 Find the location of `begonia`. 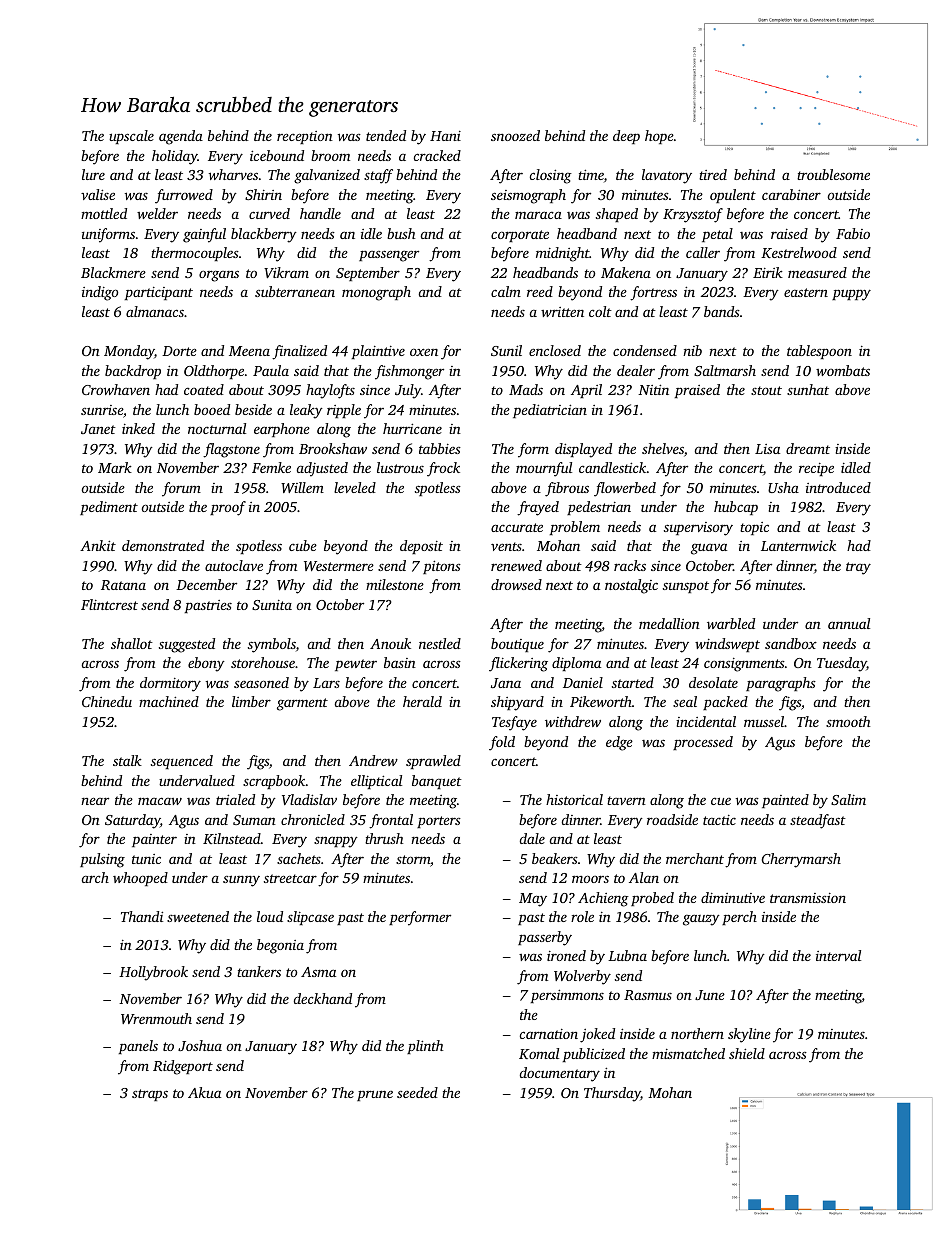

begonia is located at coordinates (280, 946).
